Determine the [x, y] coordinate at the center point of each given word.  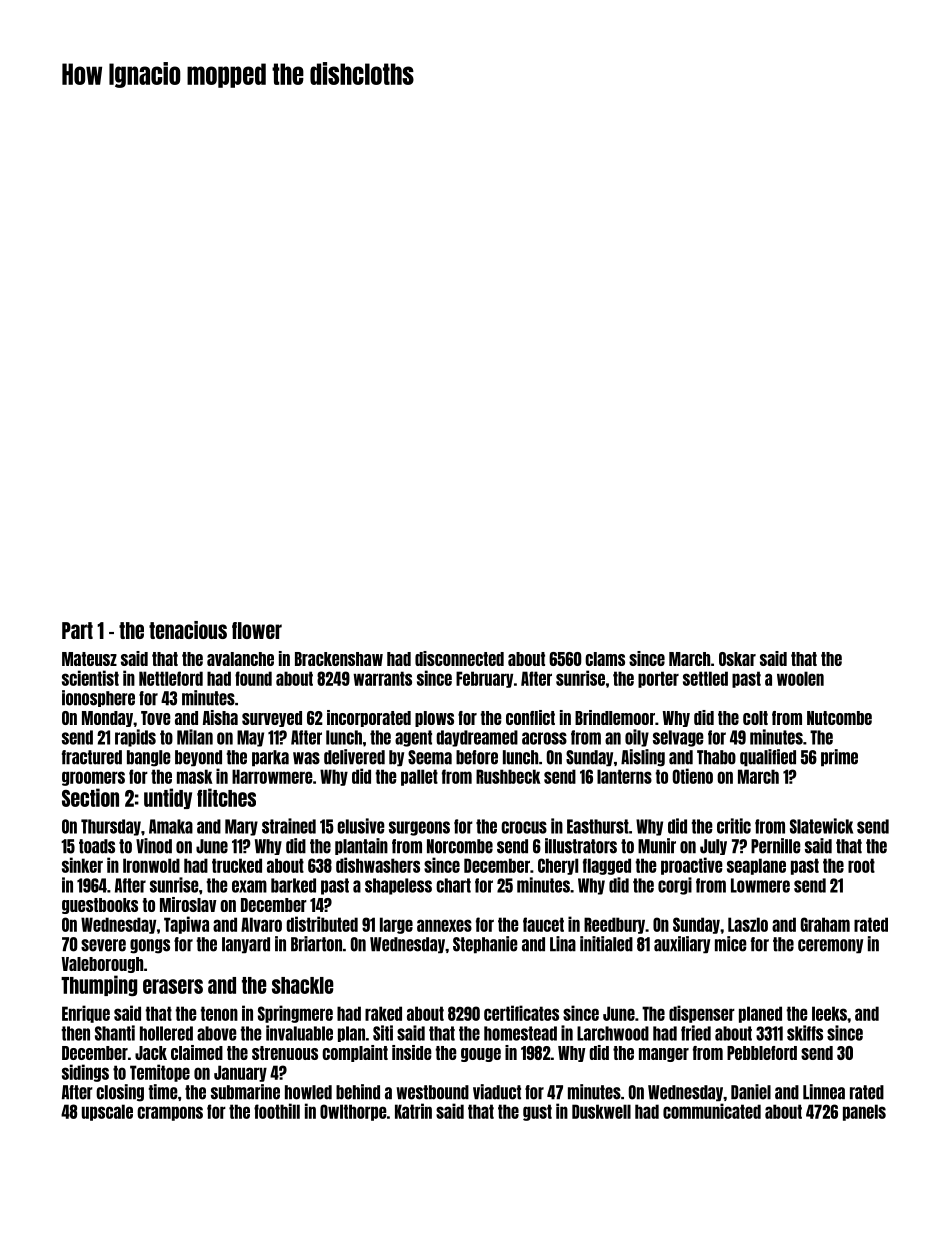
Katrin [413, 1111]
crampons [170, 1113]
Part [77, 630]
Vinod [154, 846]
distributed [322, 924]
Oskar [737, 659]
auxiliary [682, 945]
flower [257, 630]
